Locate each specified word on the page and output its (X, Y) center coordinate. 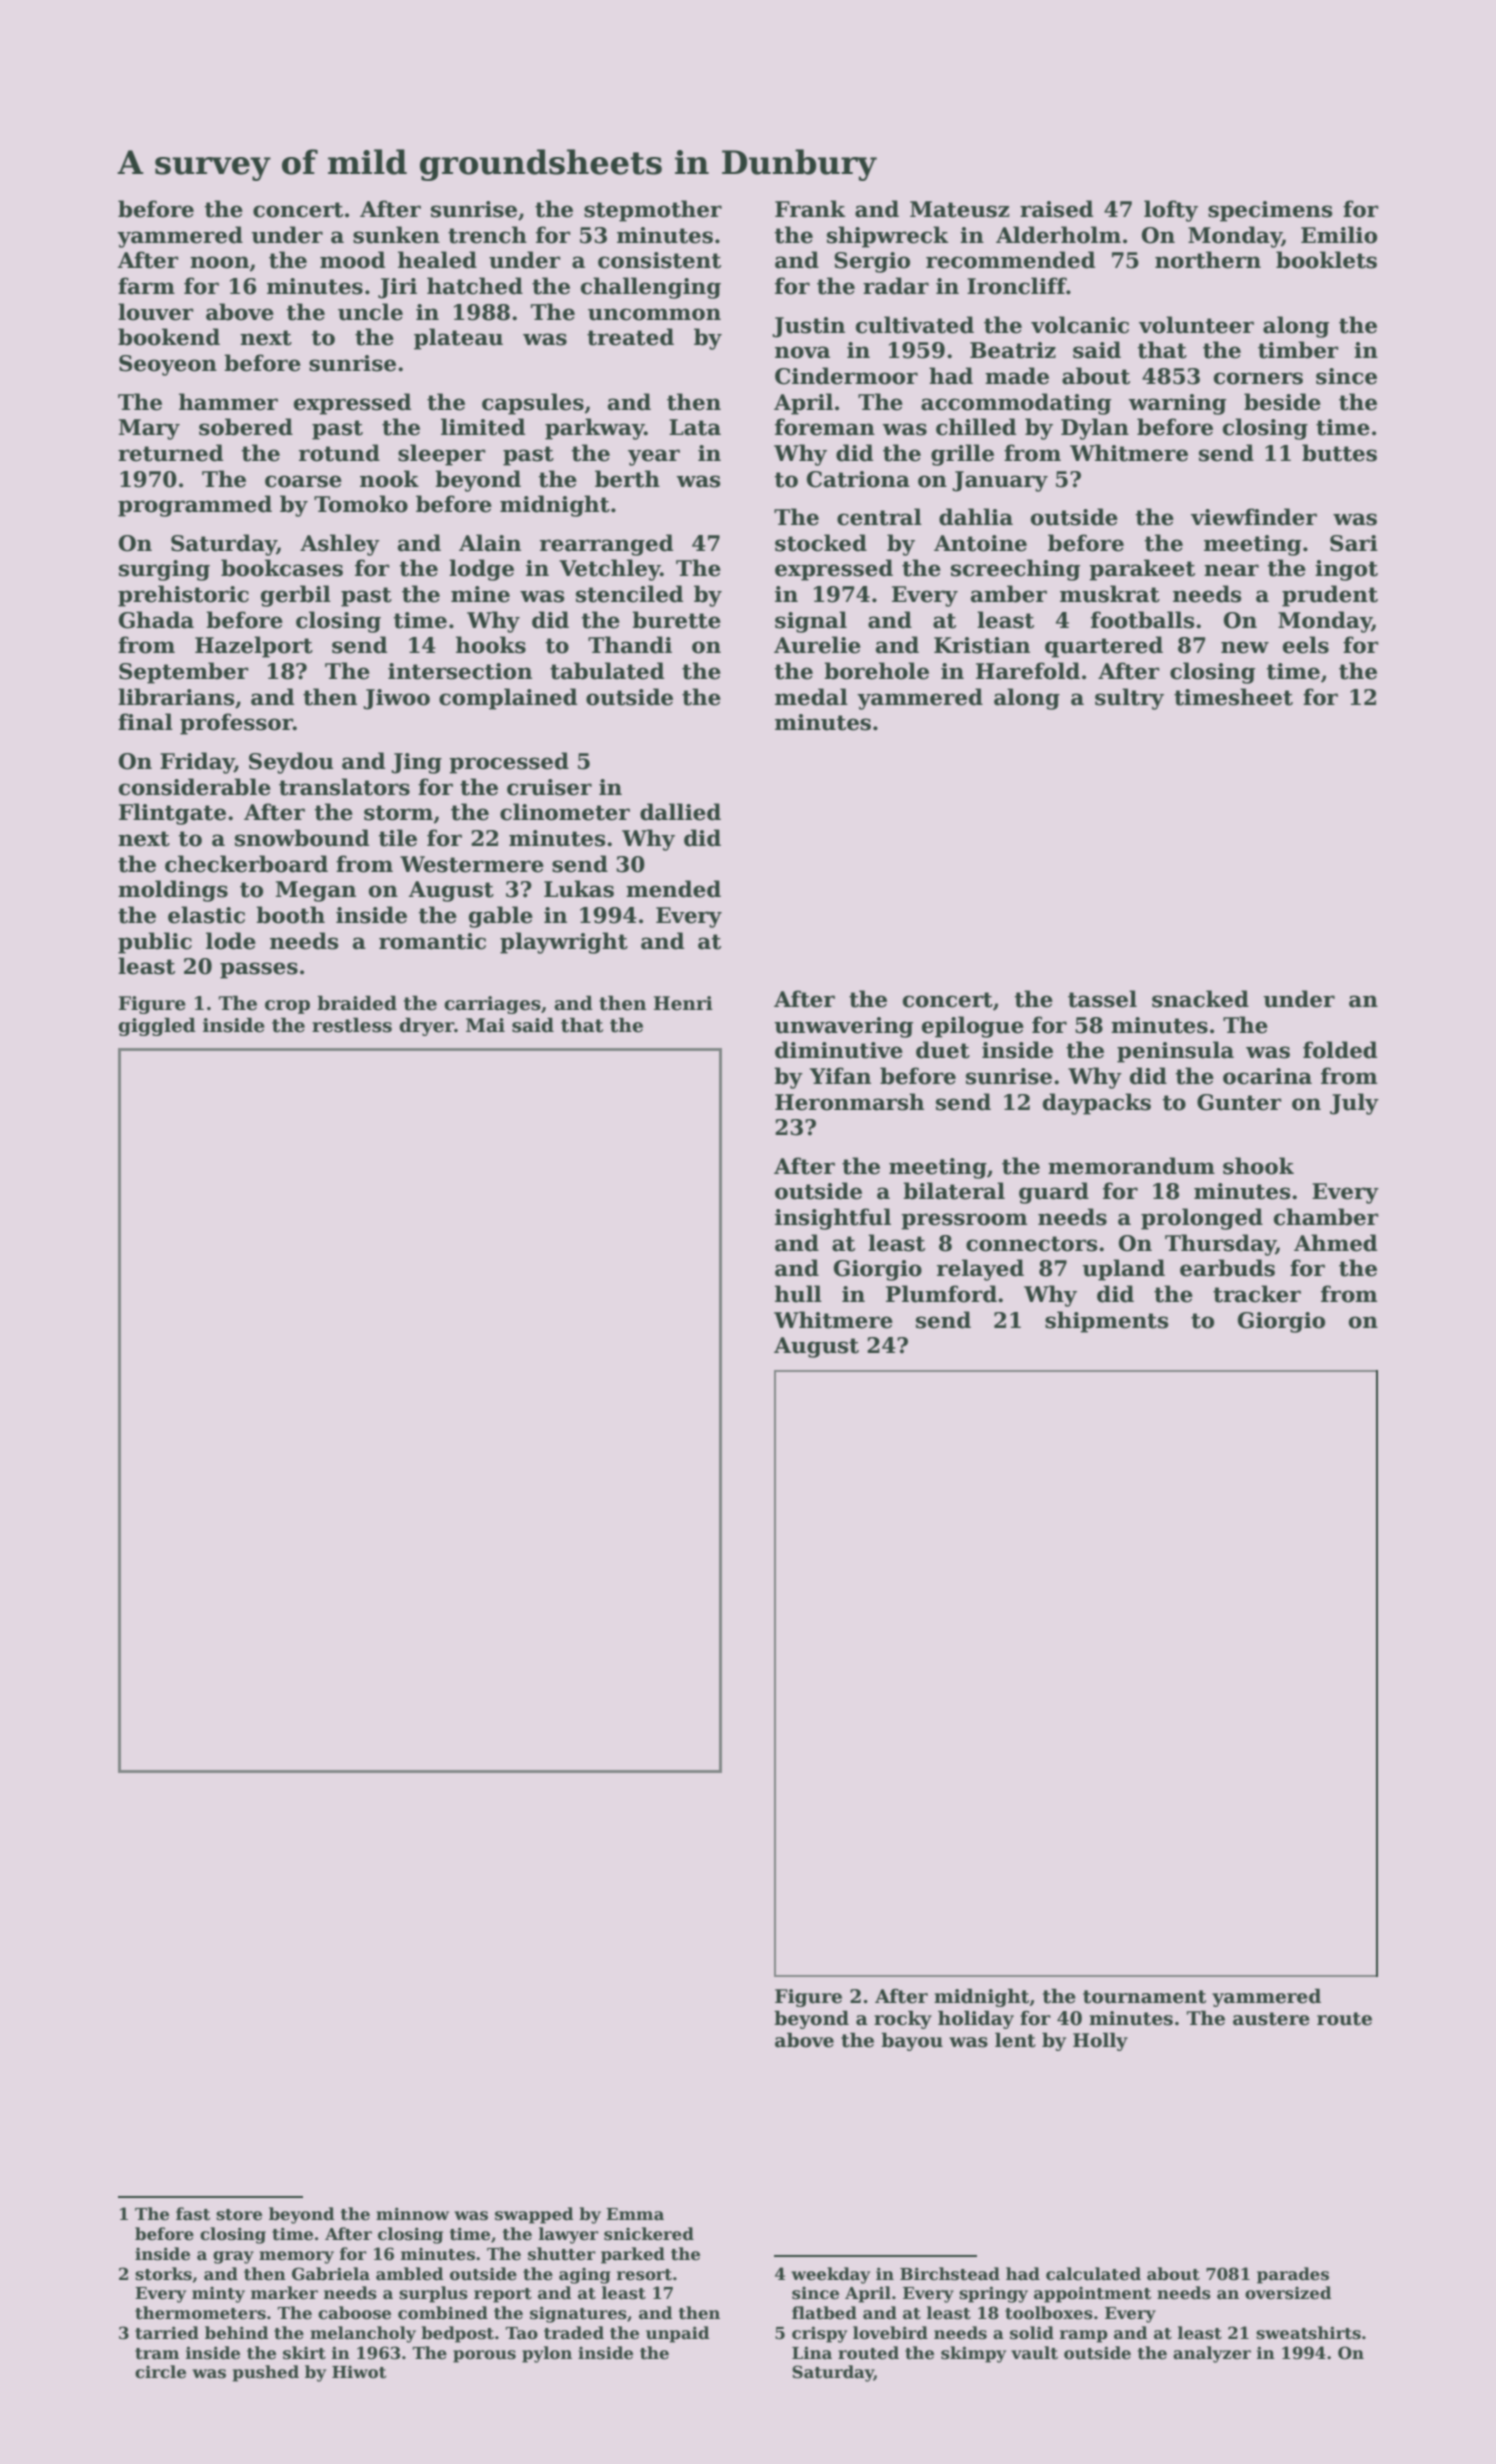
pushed (265, 2373)
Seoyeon (168, 365)
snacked (1200, 999)
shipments (1107, 1322)
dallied (680, 812)
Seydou (291, 763)
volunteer (1196, 325)
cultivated (915, 325)
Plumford (941, 1294)
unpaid (677, 2334)
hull (798, 1294)
